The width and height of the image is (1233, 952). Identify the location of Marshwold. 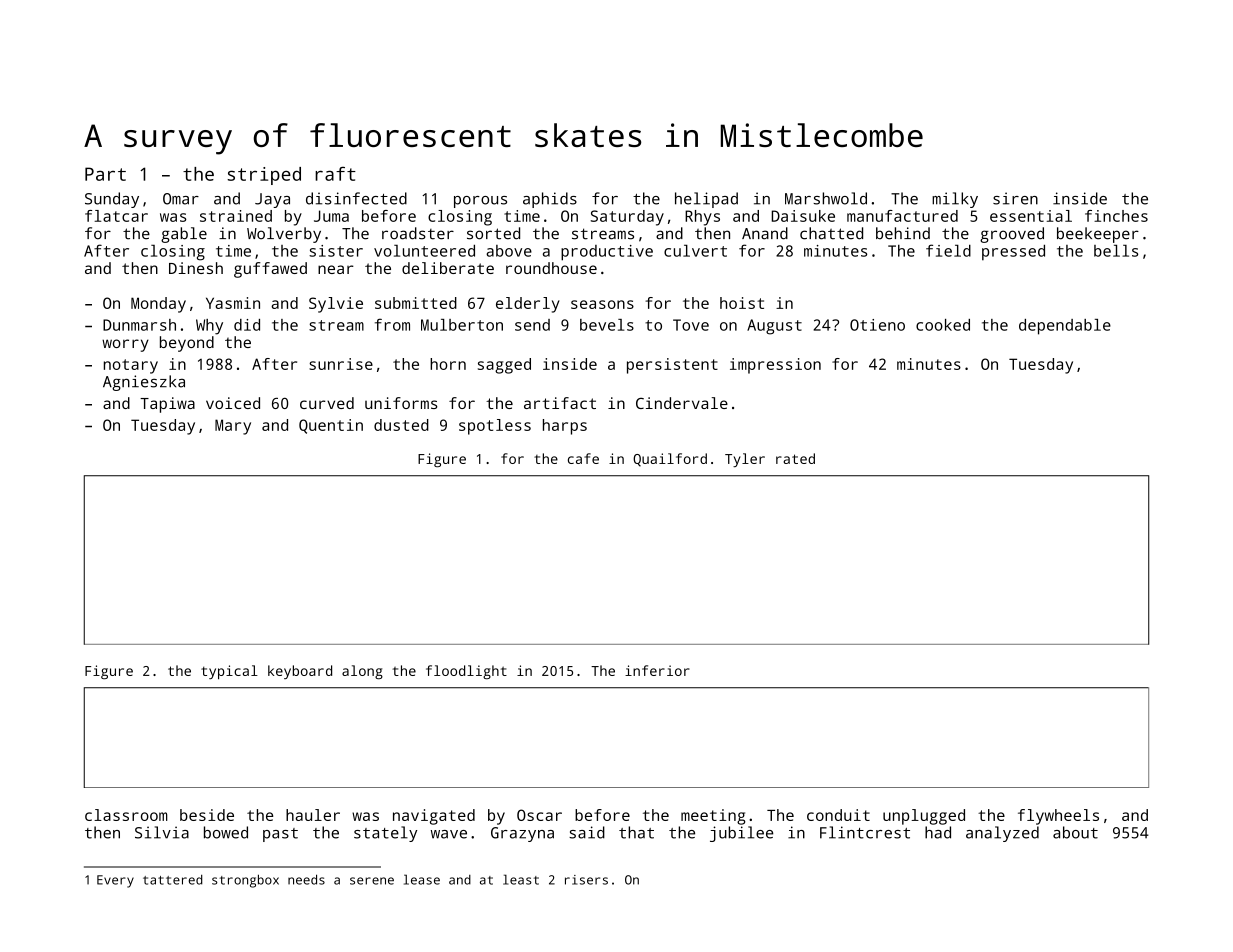
(826, 198).
